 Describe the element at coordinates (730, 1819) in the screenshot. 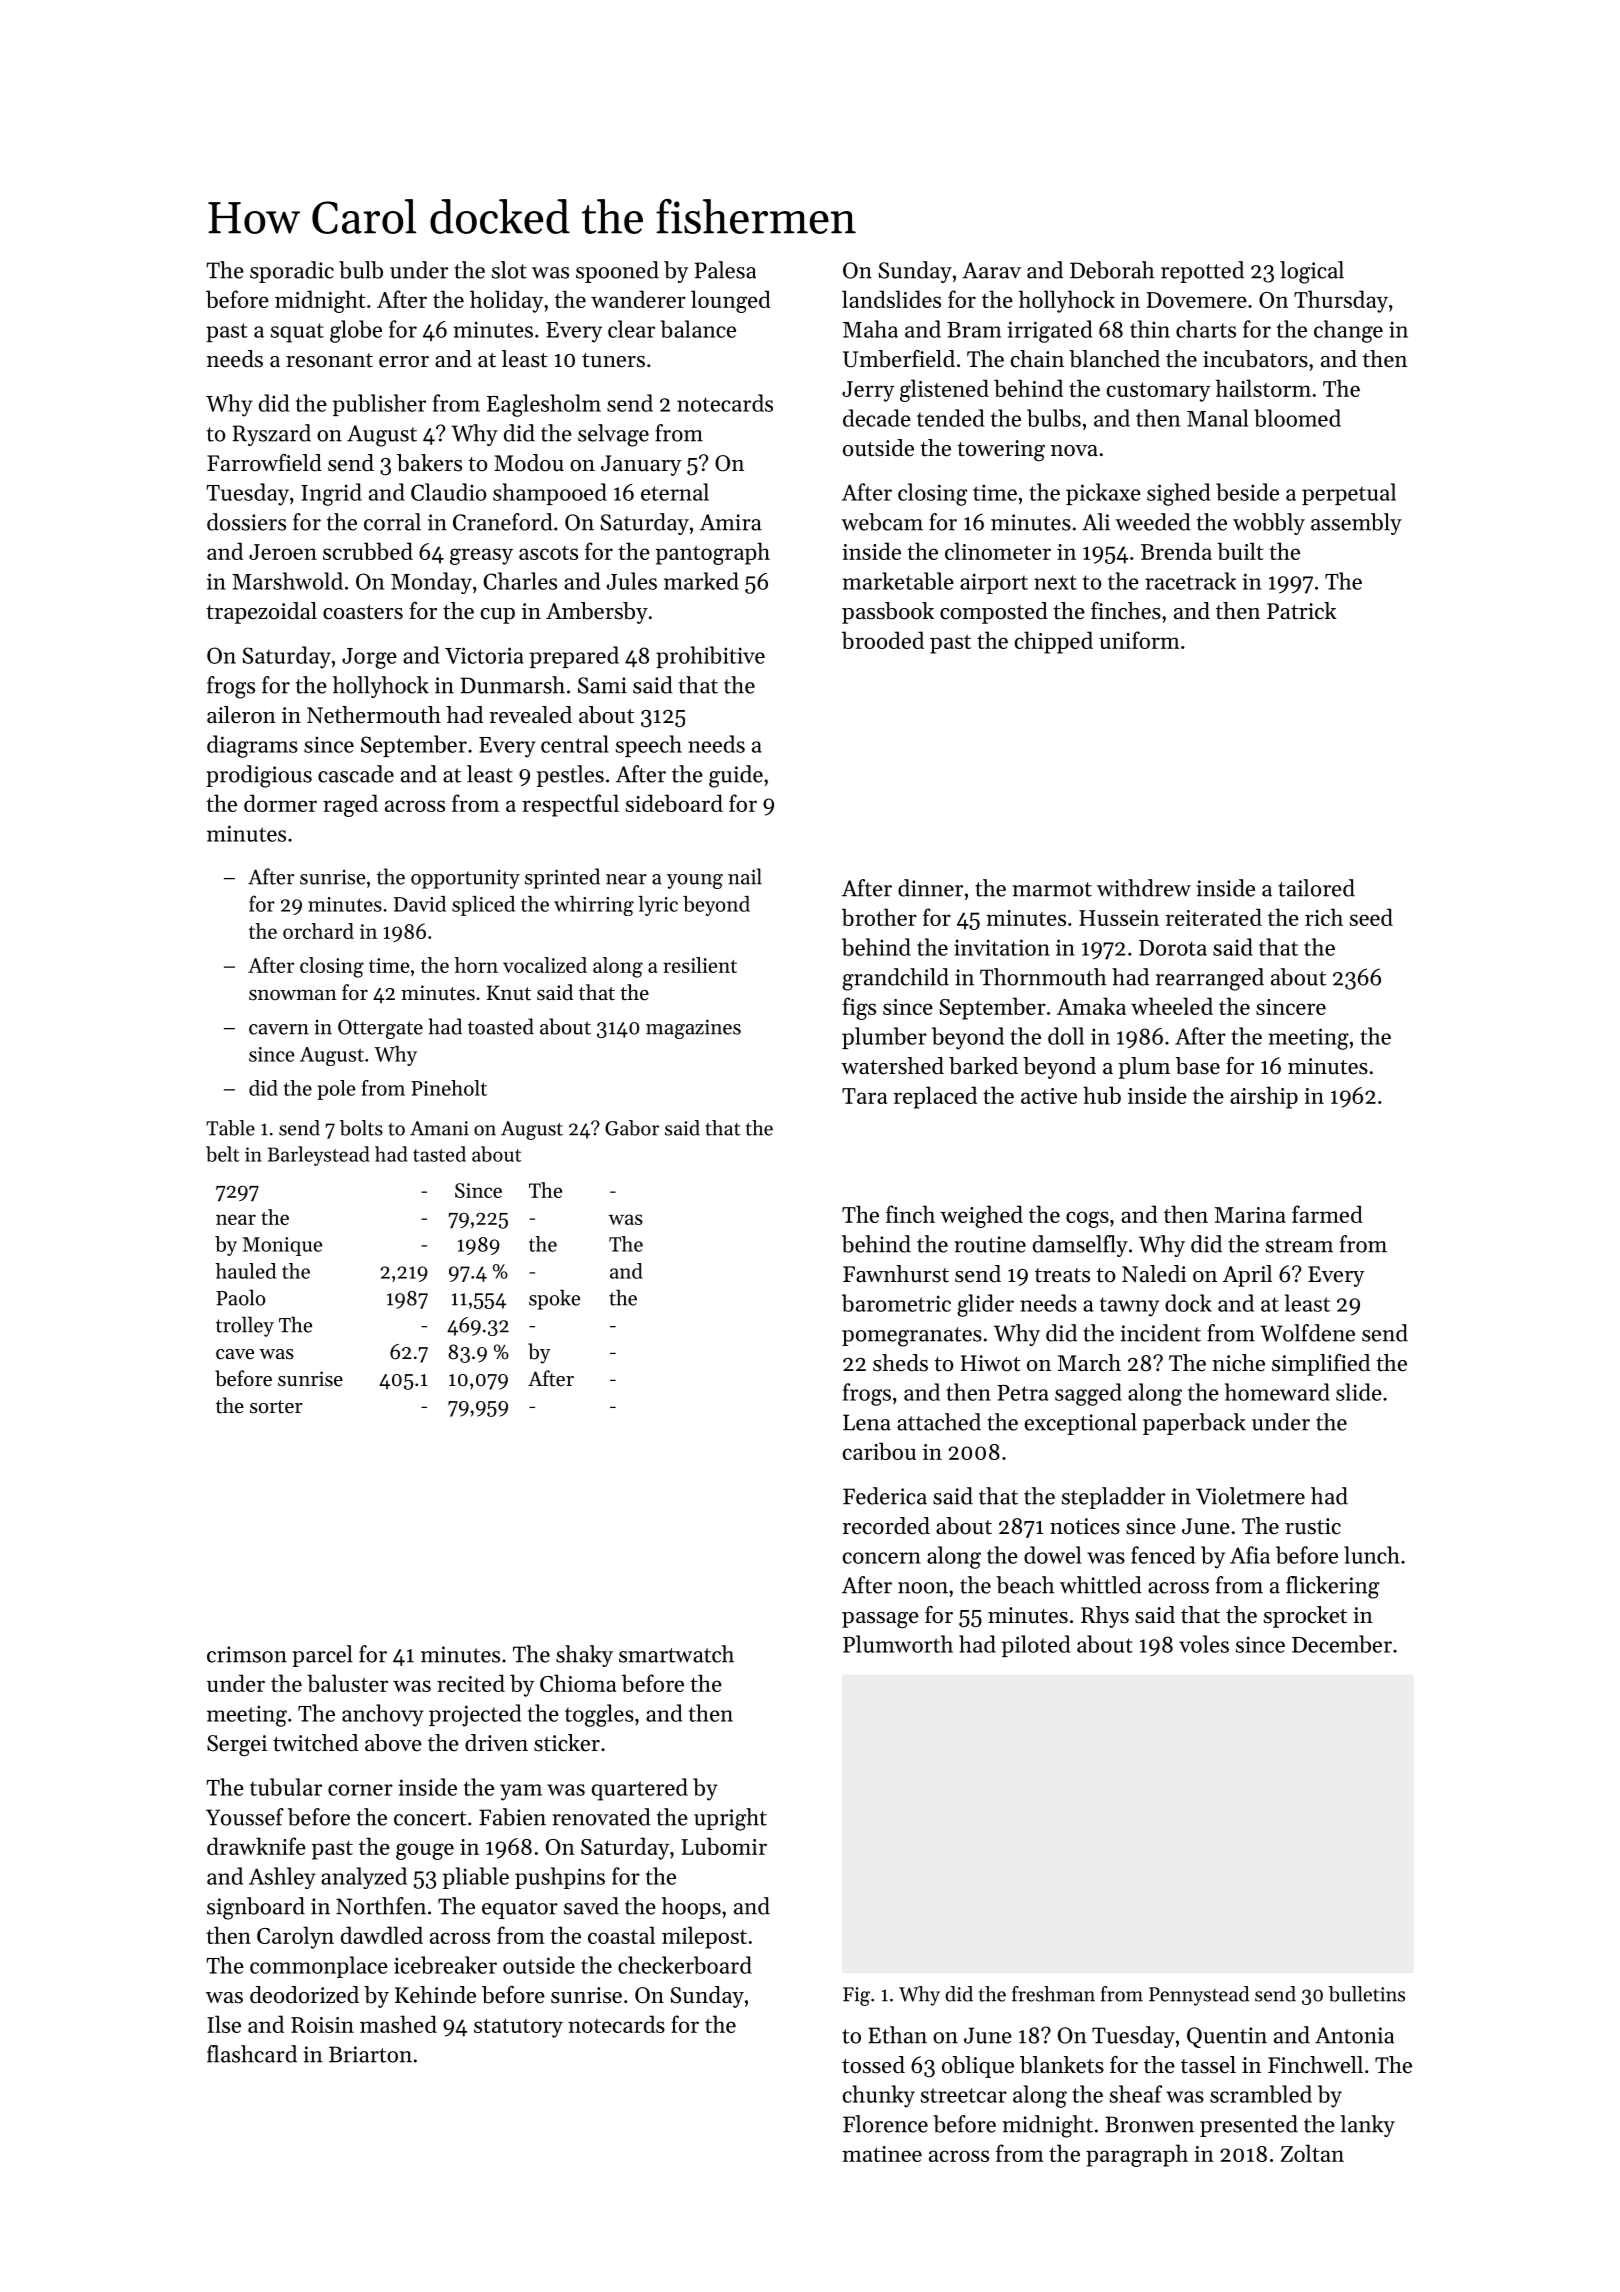

I see `upright` at that location.
